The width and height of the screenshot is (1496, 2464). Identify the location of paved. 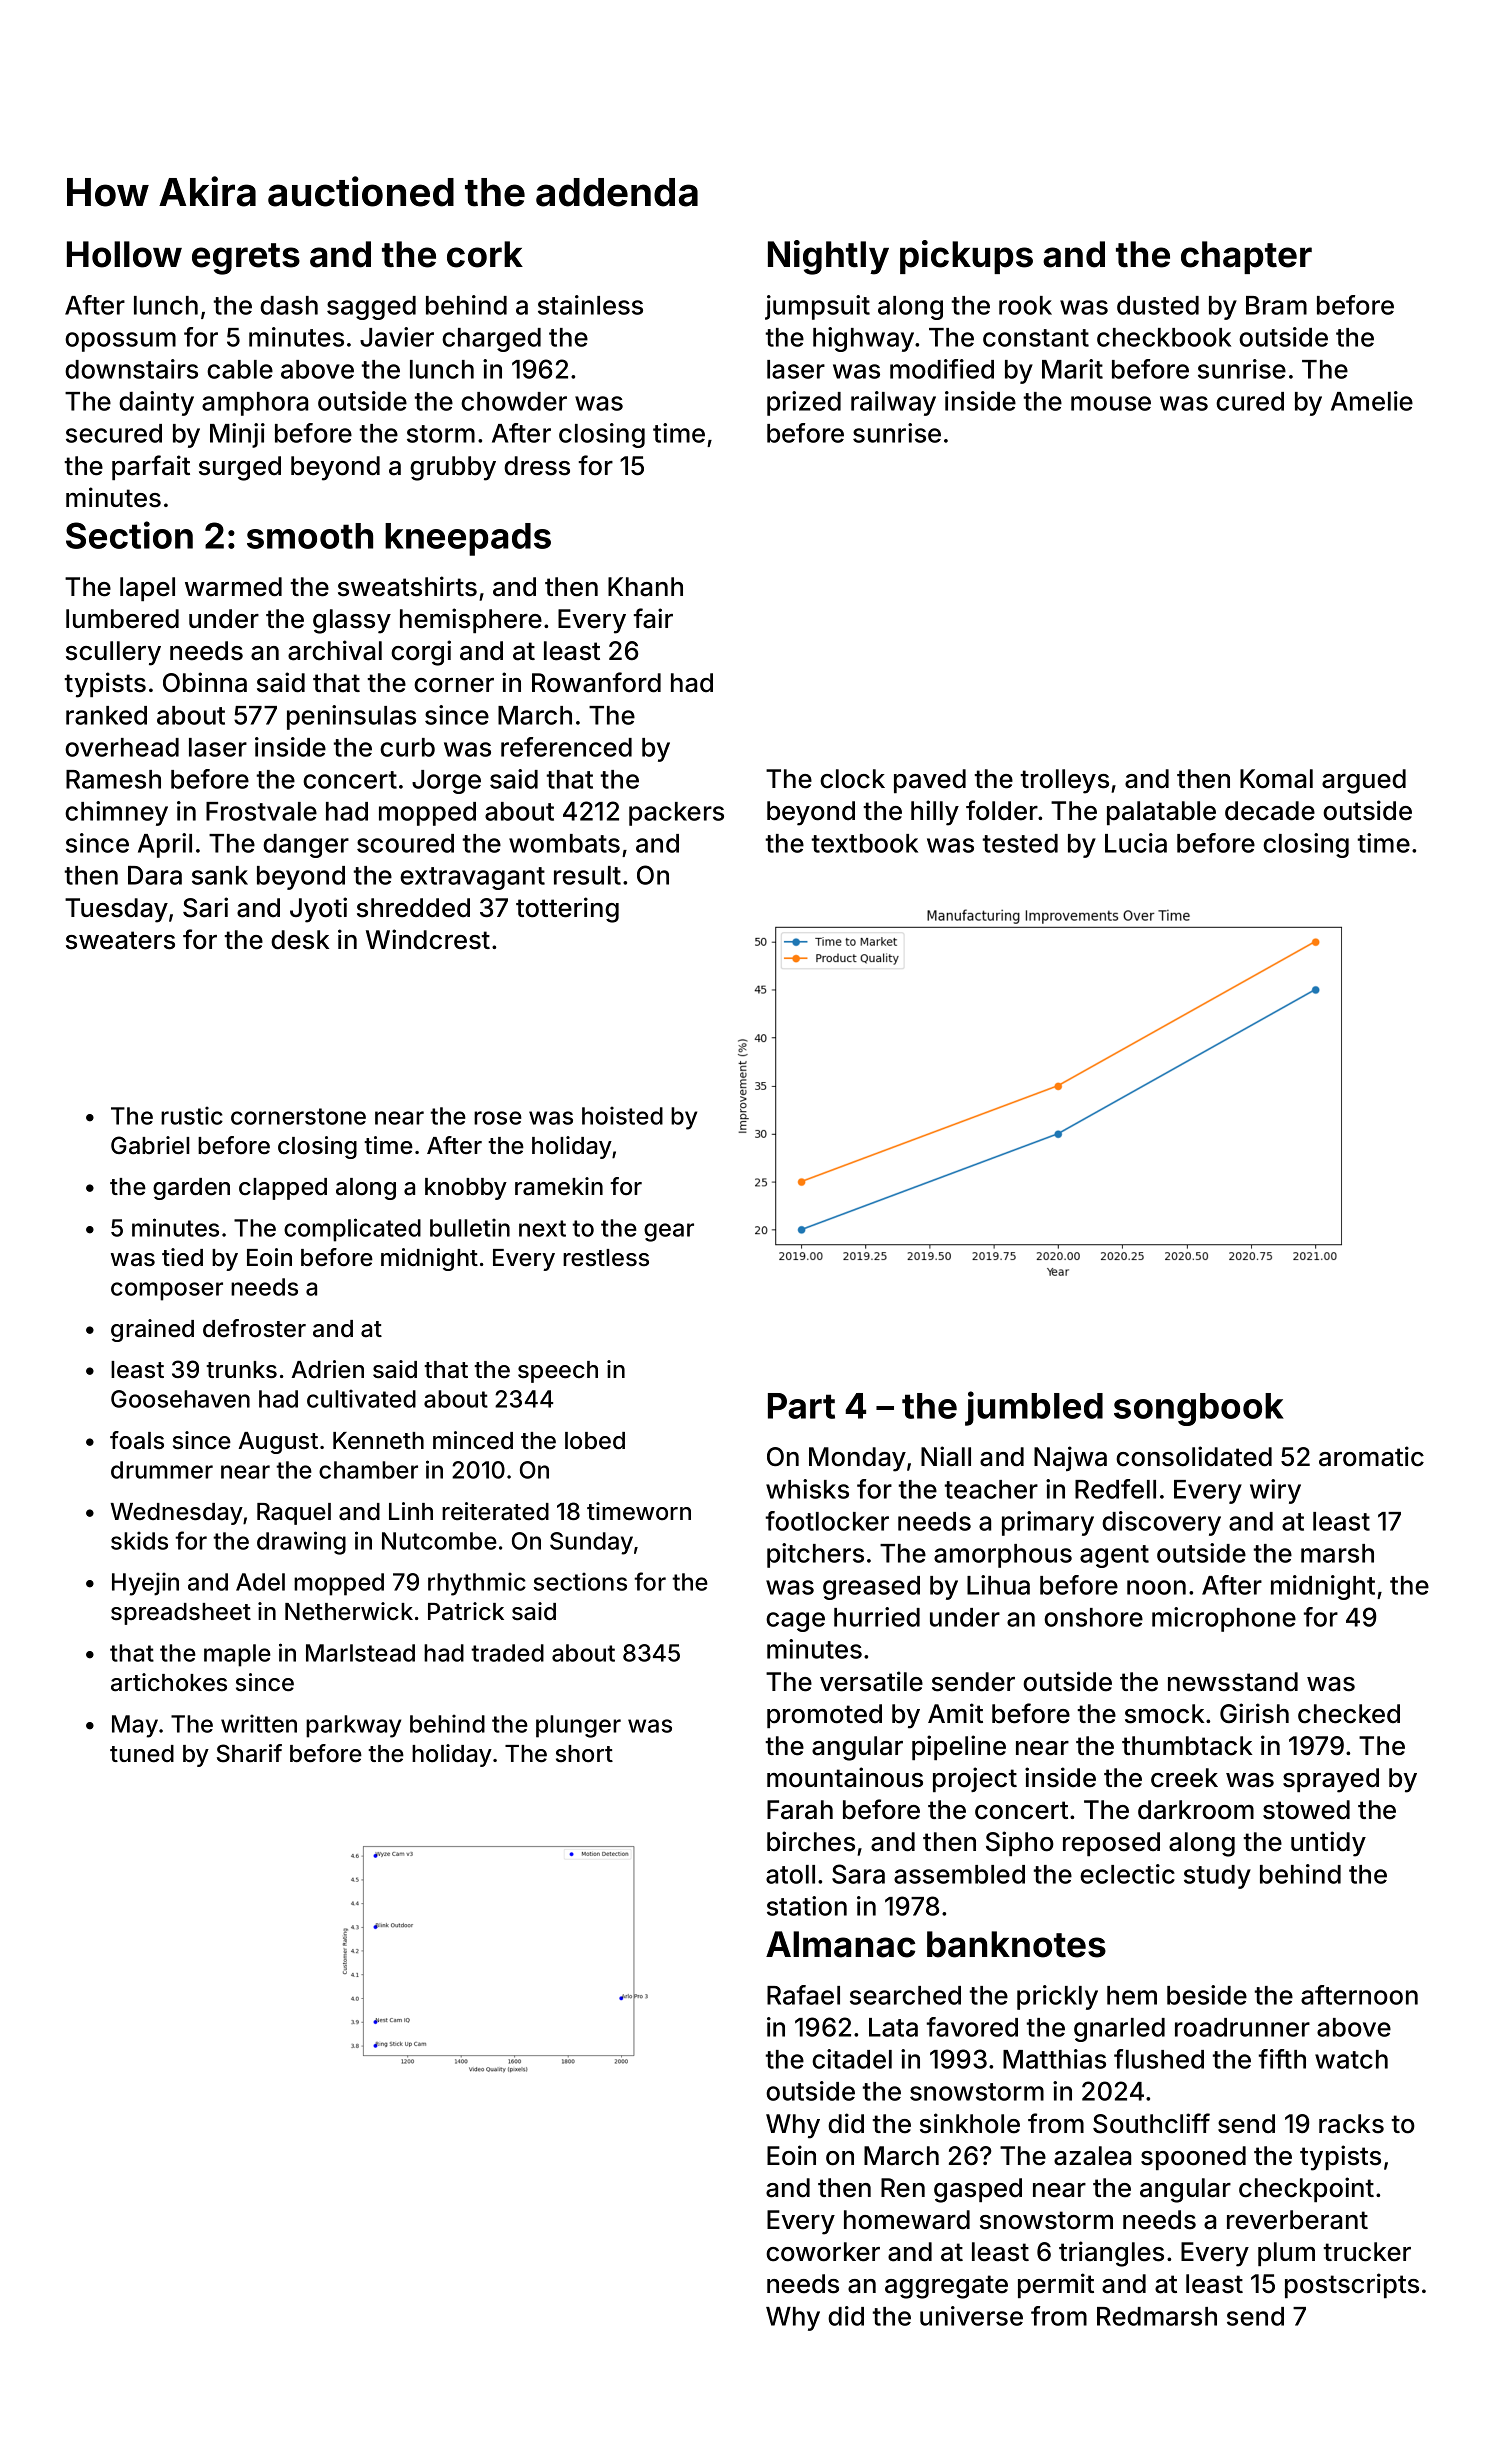
(930, 781).
